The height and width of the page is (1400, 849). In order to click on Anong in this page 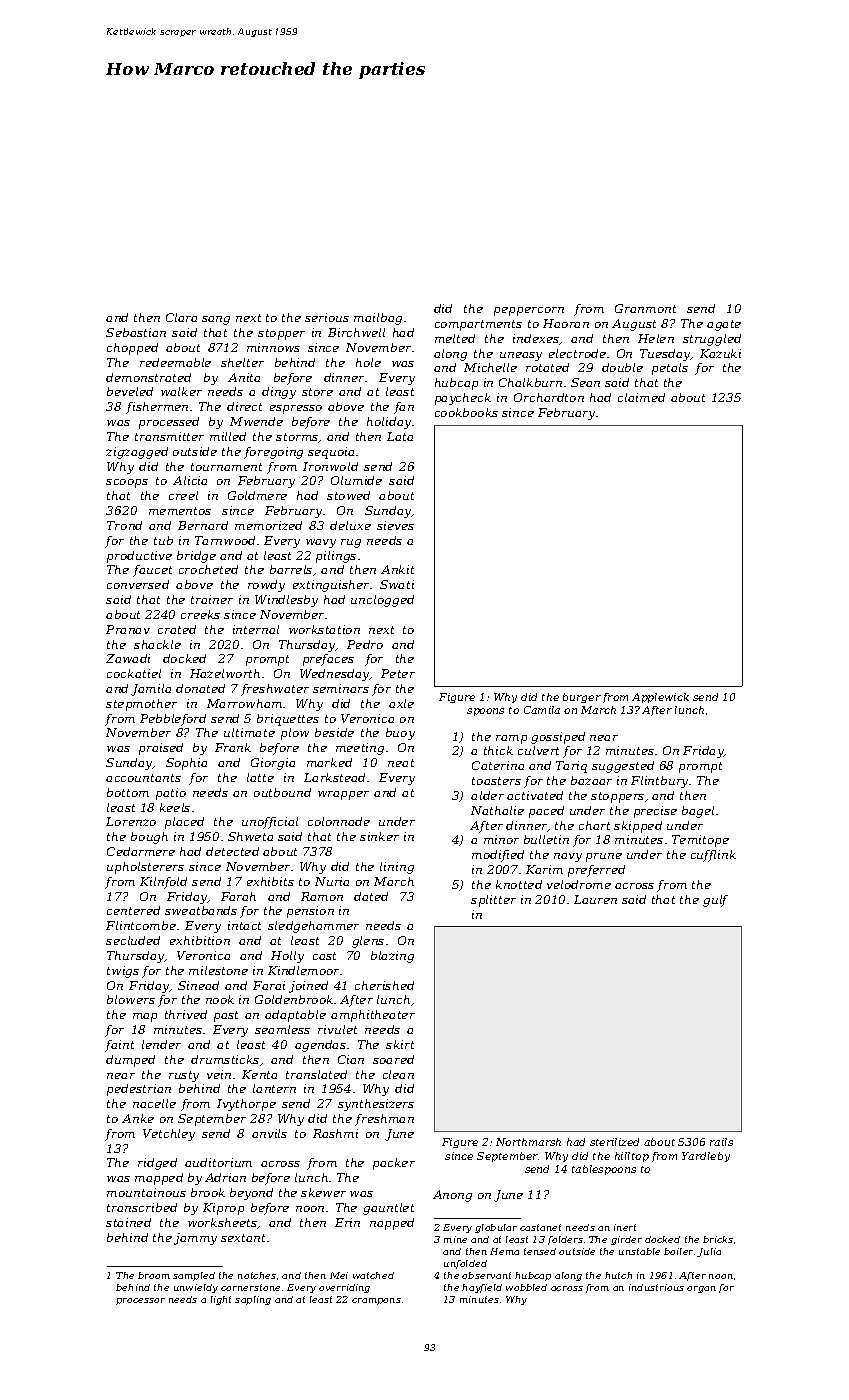, I will do `click(452, 1196)`.
